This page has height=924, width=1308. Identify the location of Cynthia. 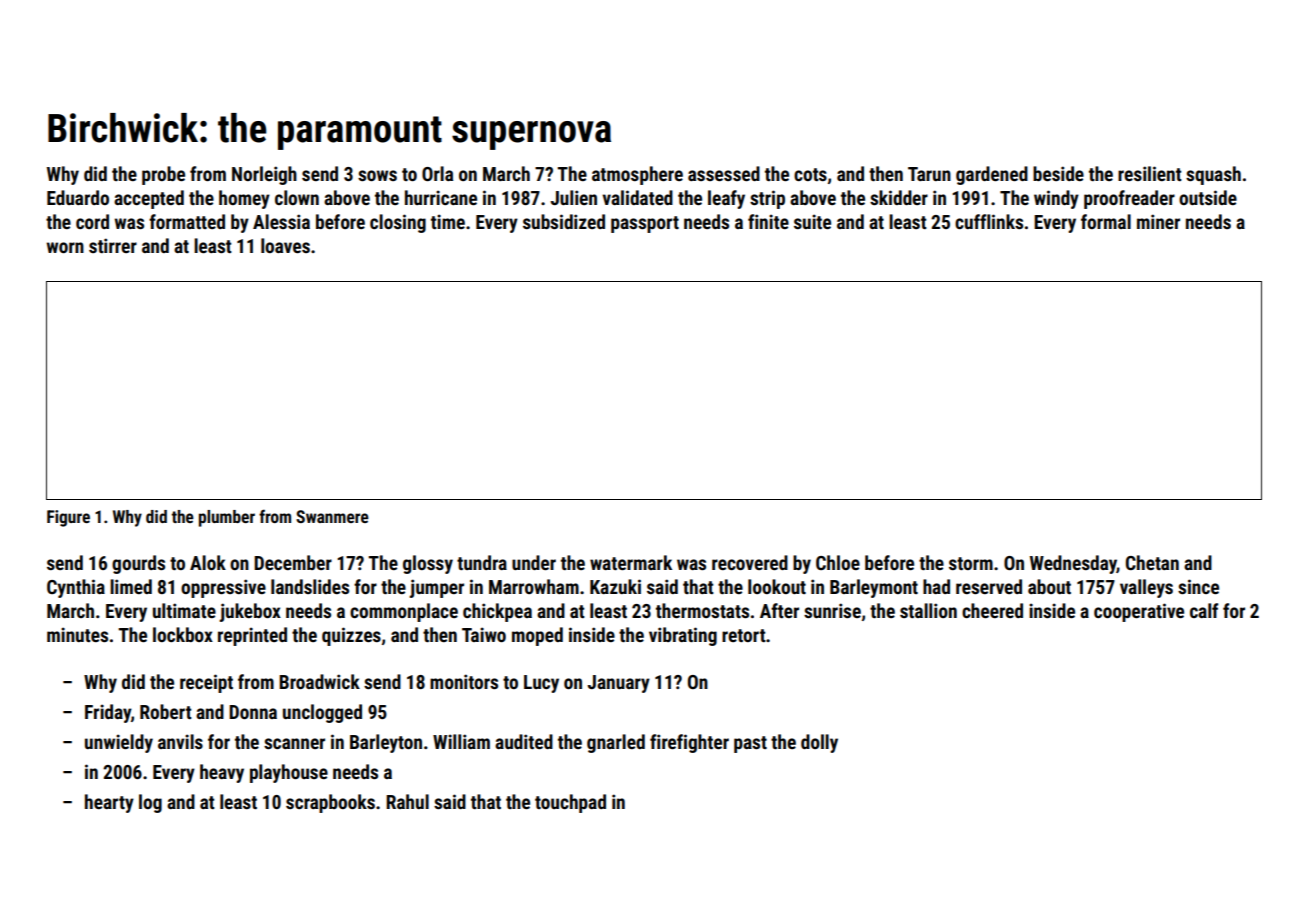
(76, 588).
